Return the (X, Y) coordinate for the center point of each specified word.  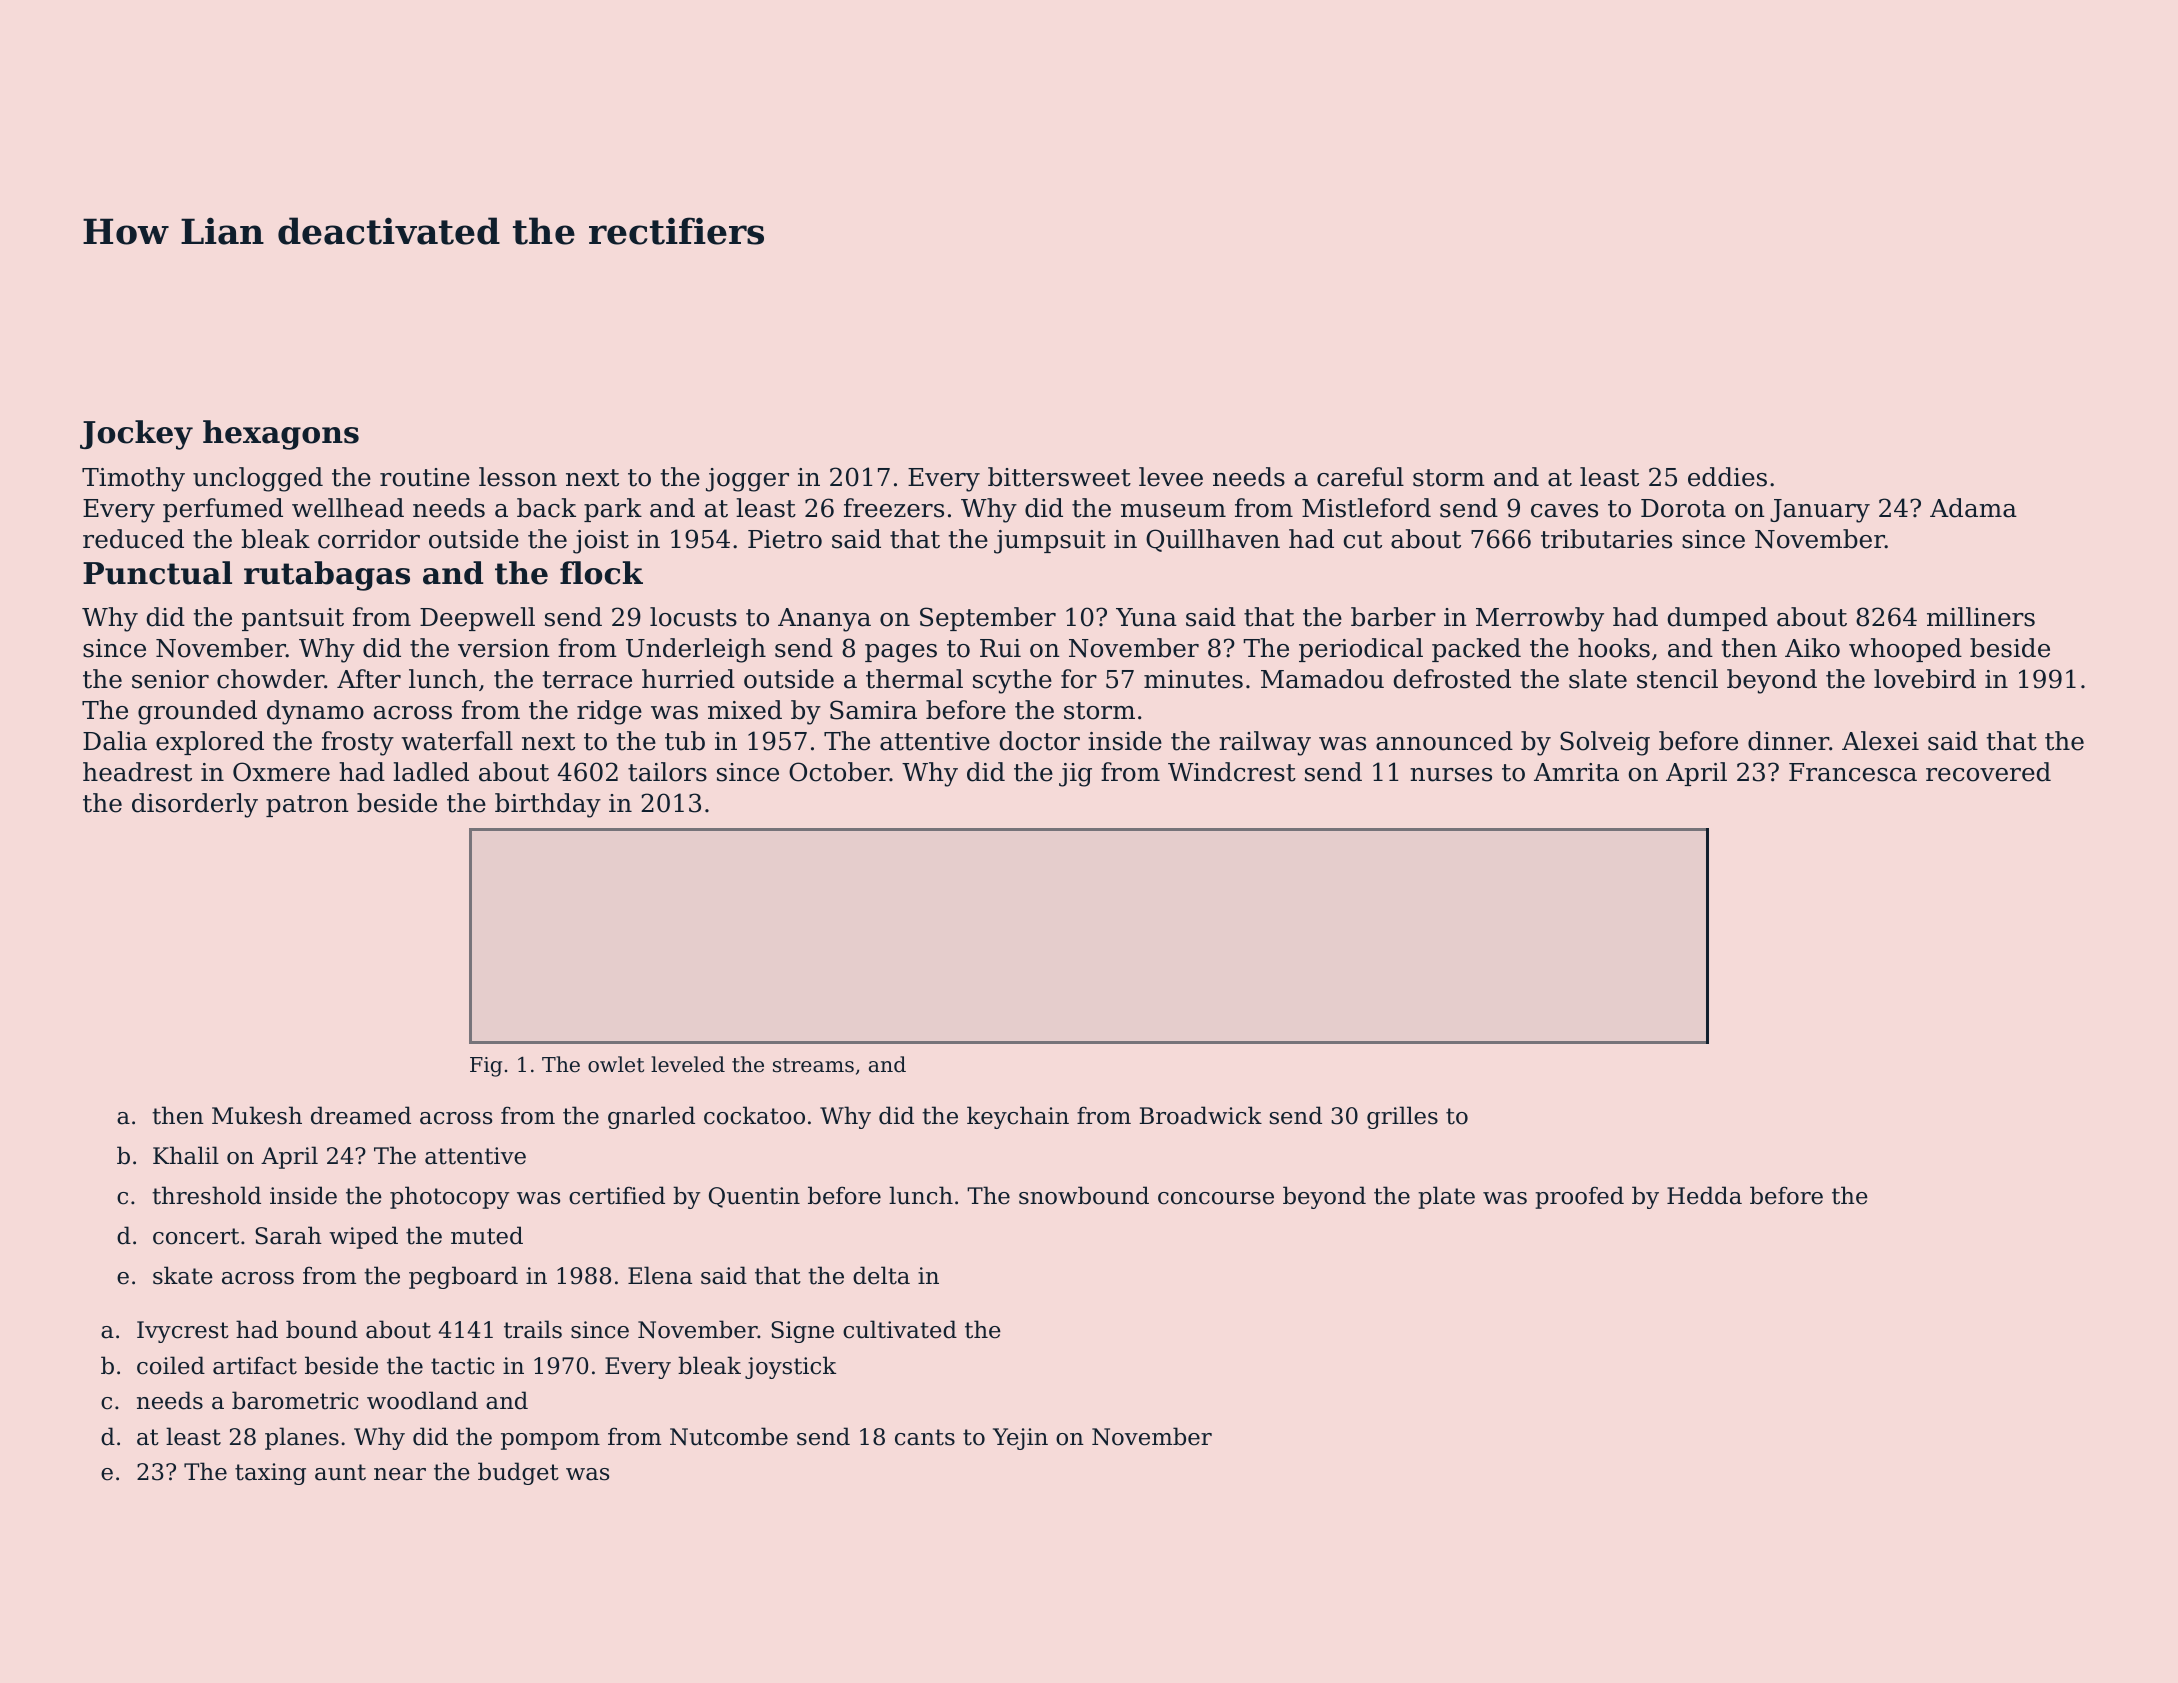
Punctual (157, 573)
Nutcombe (729, 1436)
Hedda (1704, 1195)
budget (518, 1473)
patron (307, 806)
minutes (1193, 679)
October (839, 772)
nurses (1451, 775)
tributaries (1606, 539)
